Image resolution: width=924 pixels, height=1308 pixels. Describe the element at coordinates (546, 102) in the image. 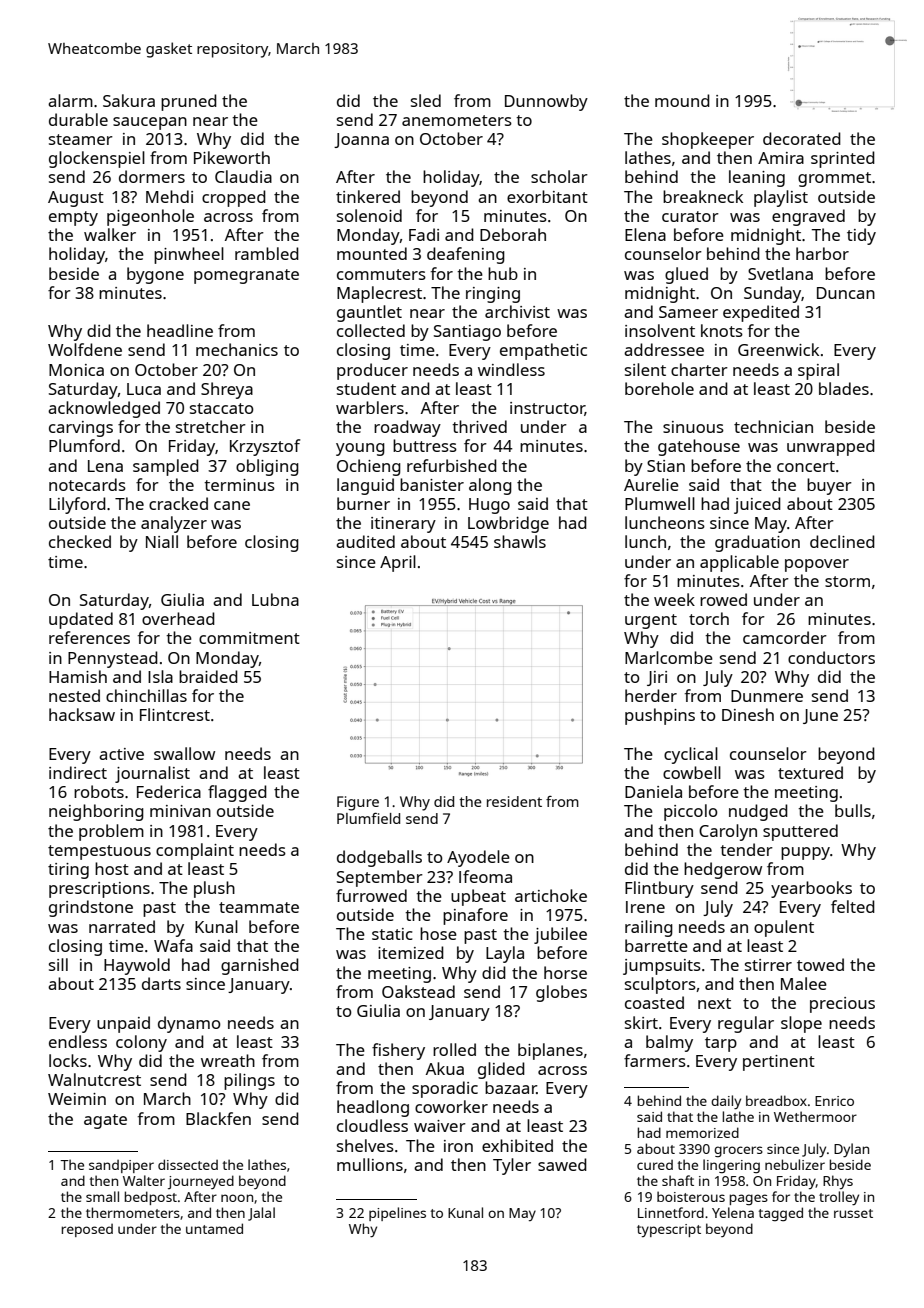

I see `Dunnowby` at that location.
